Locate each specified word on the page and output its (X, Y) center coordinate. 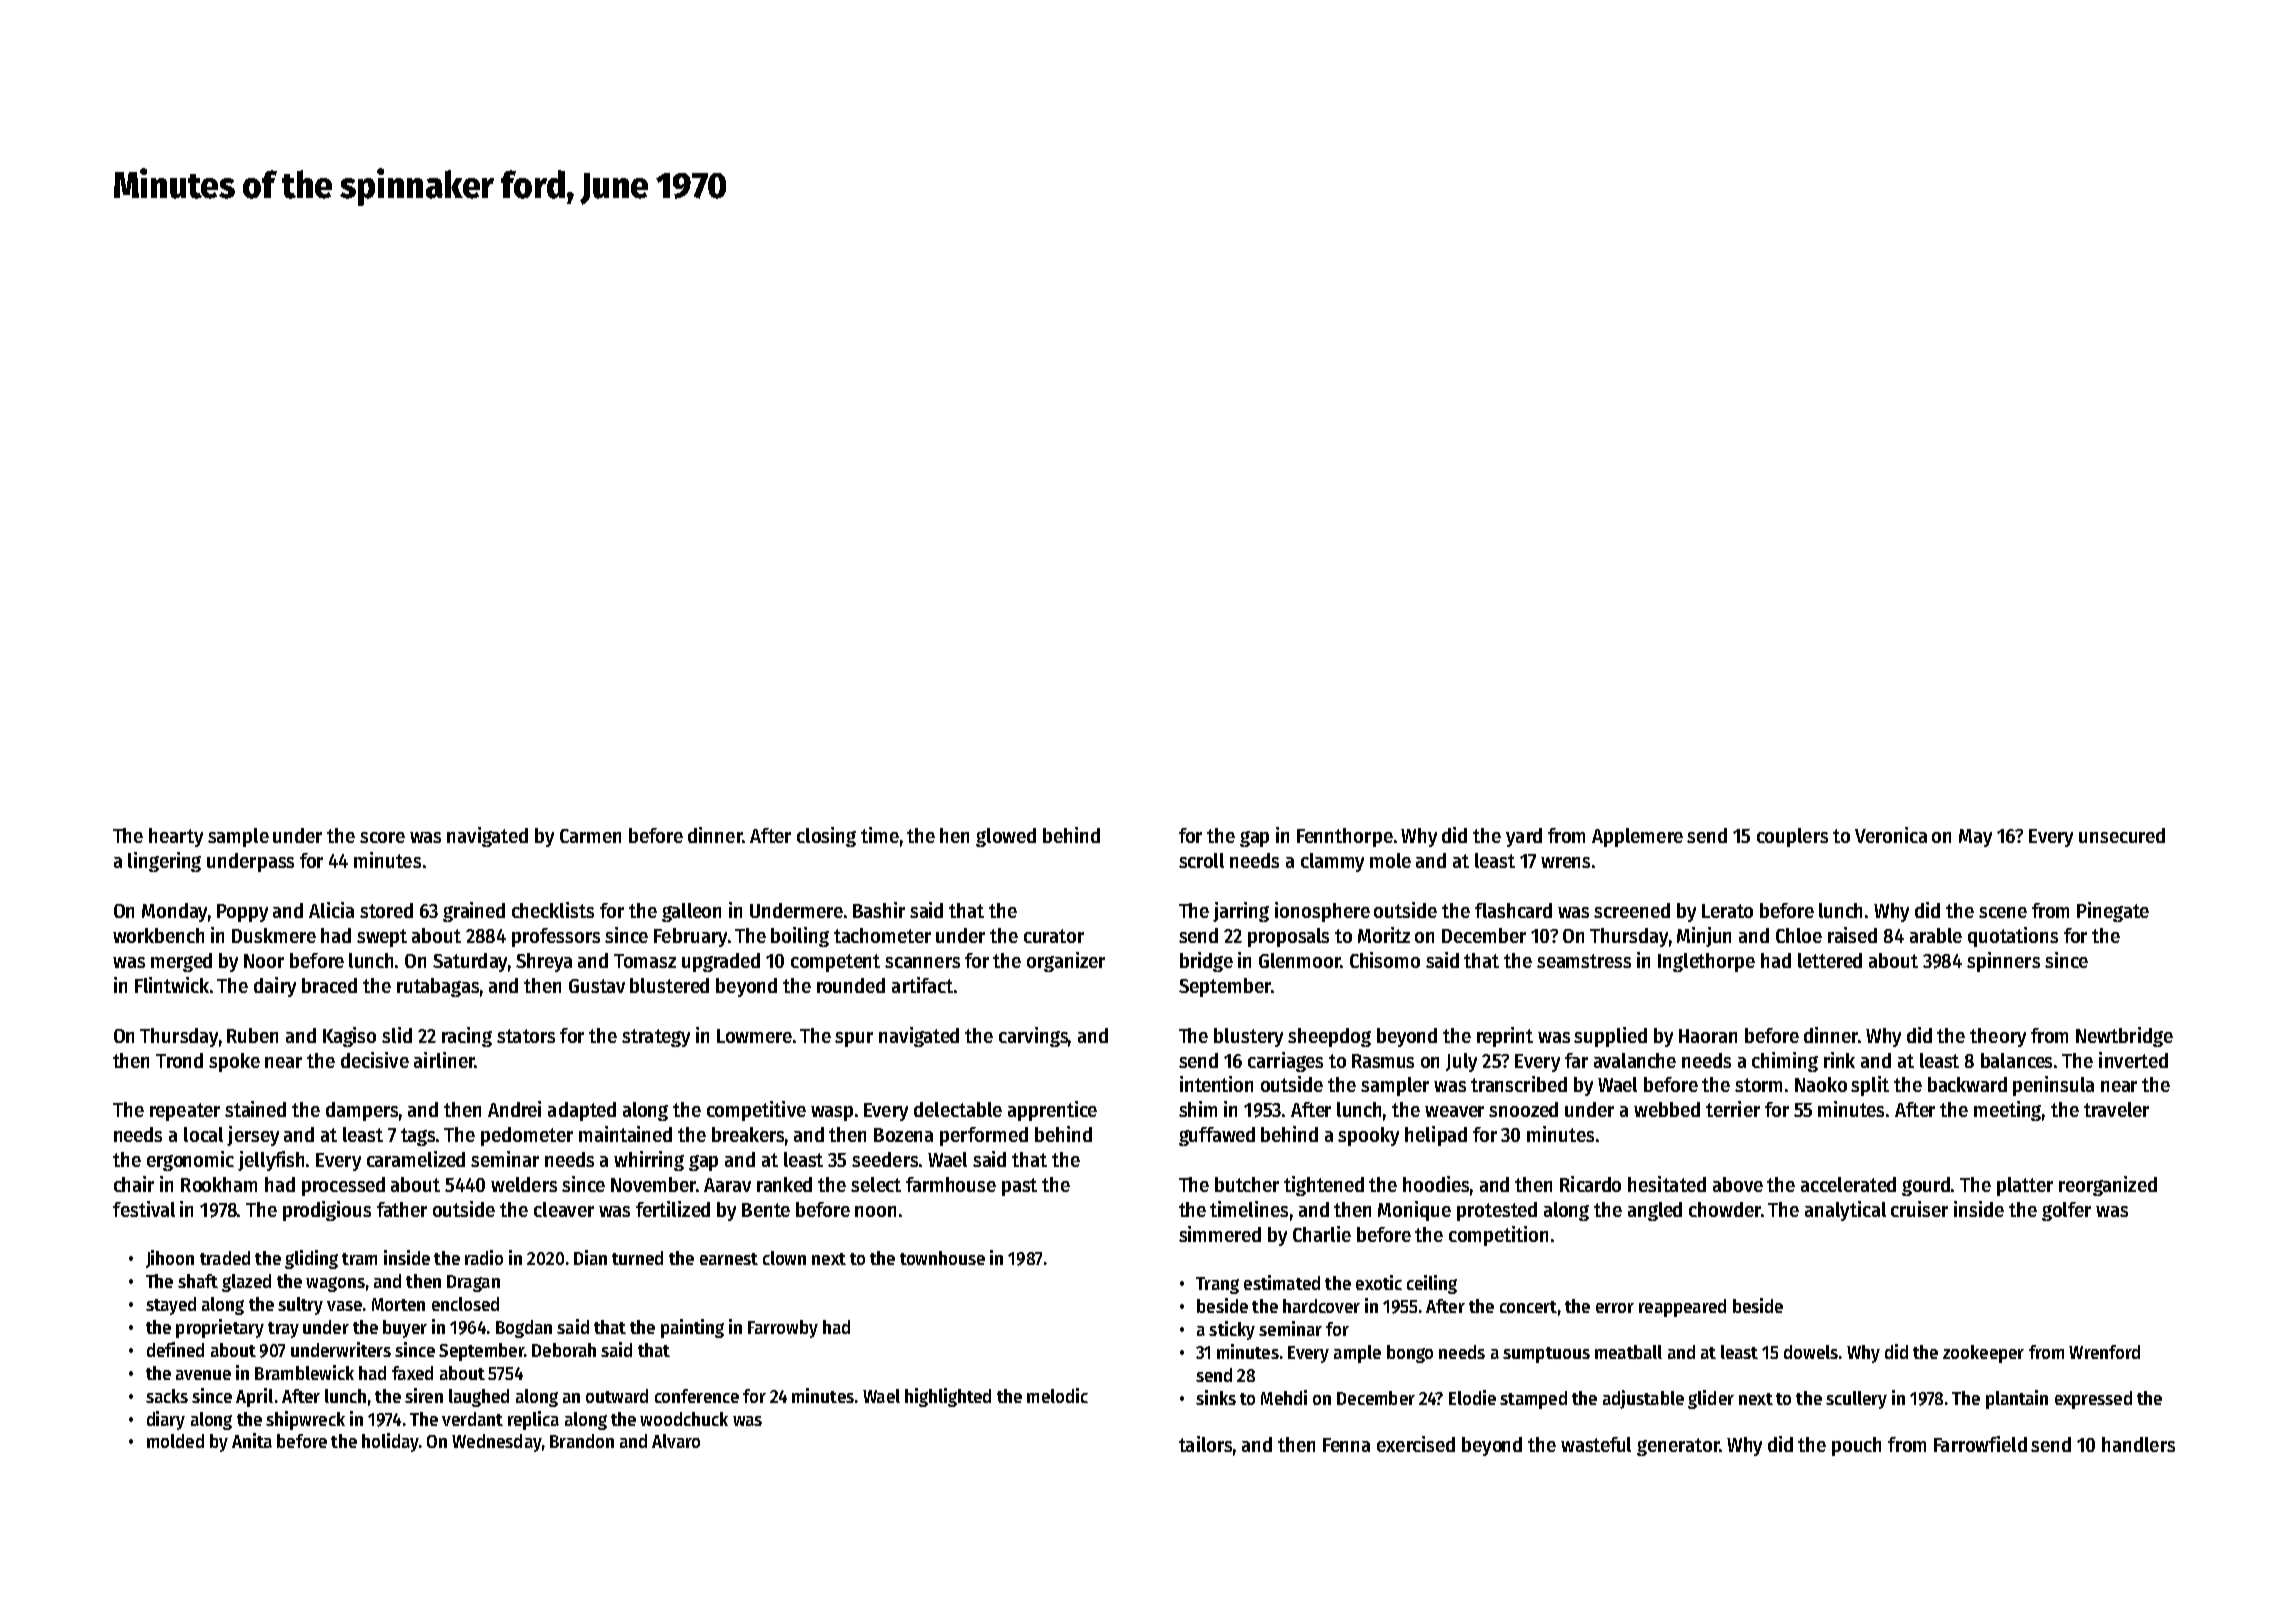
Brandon (582, 1441)
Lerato (1727, 911)
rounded (851, 985)
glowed (1006, 837)
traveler (2116, 1109)
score (382, 837)
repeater (185, 1112)
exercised (1416, 1444)
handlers (2138, 1444)
